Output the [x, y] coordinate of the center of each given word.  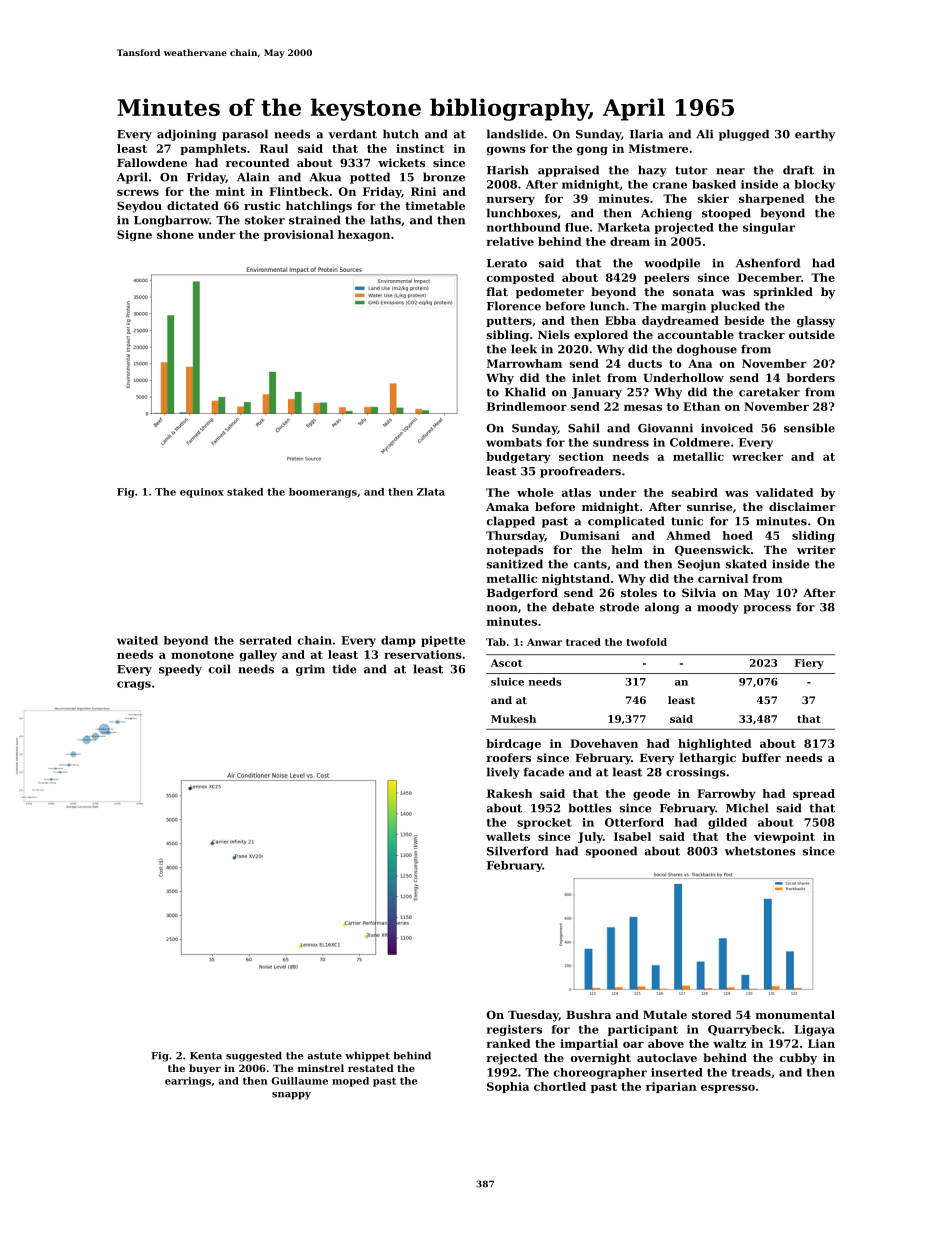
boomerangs [323, 493]
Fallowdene [152, 162]
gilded [727, 823]
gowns [506, 151]
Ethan [701, 406]
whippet [367, 1056]
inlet [586, 377]
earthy [815, 135]
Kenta [206, 1056]
